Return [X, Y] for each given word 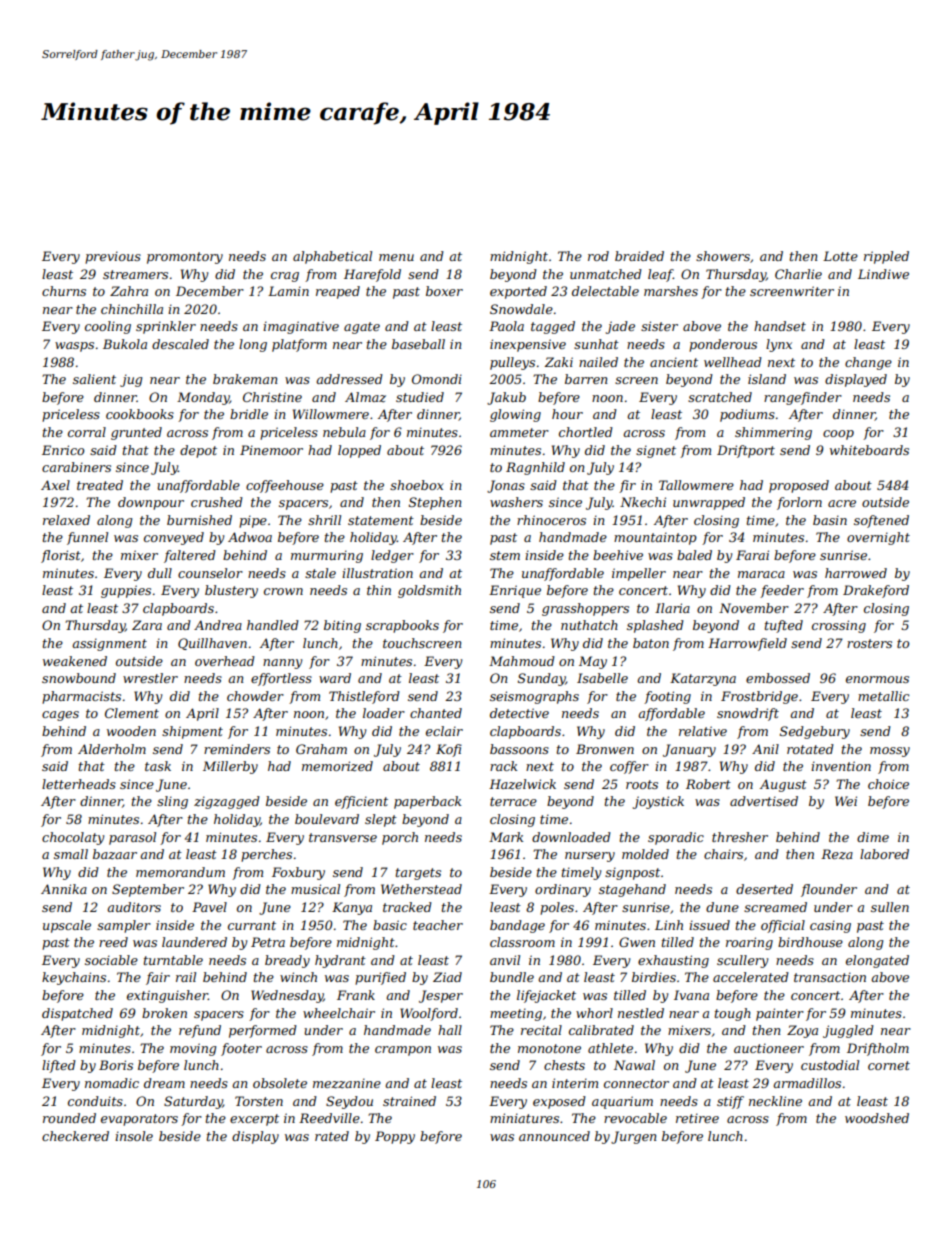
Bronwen [605, 749]
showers [723, 256]
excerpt [254, 1120]
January [689, 750]
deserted [764, 889]
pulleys [512, 363]
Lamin [288, 291]
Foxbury [298, 873]
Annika [64, 889]
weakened [75, 661]
